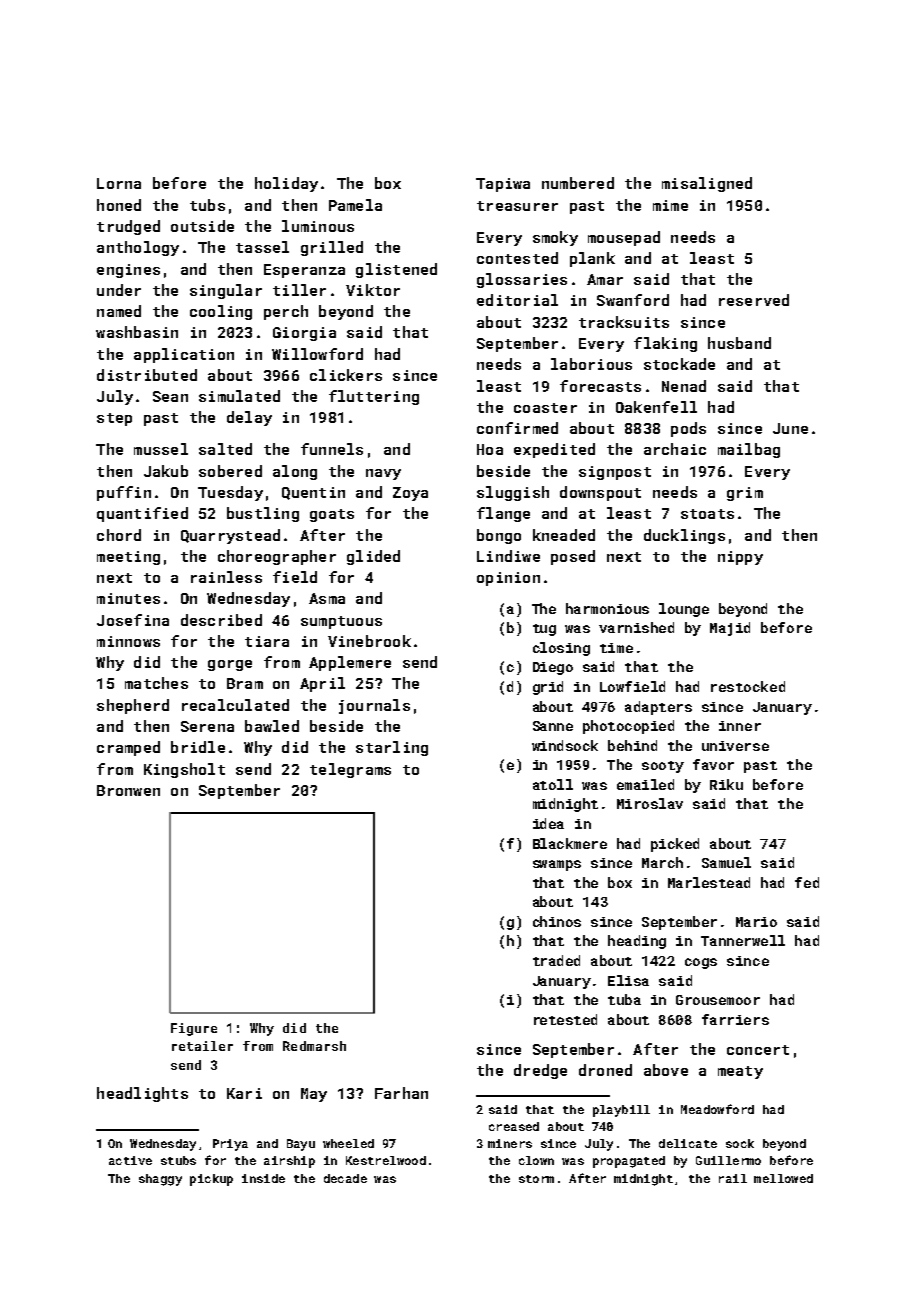 The width and height of the page is (924, 1311). Describe the element at coordinates (194, 1029) in the page. I see `Figure` at that location.
